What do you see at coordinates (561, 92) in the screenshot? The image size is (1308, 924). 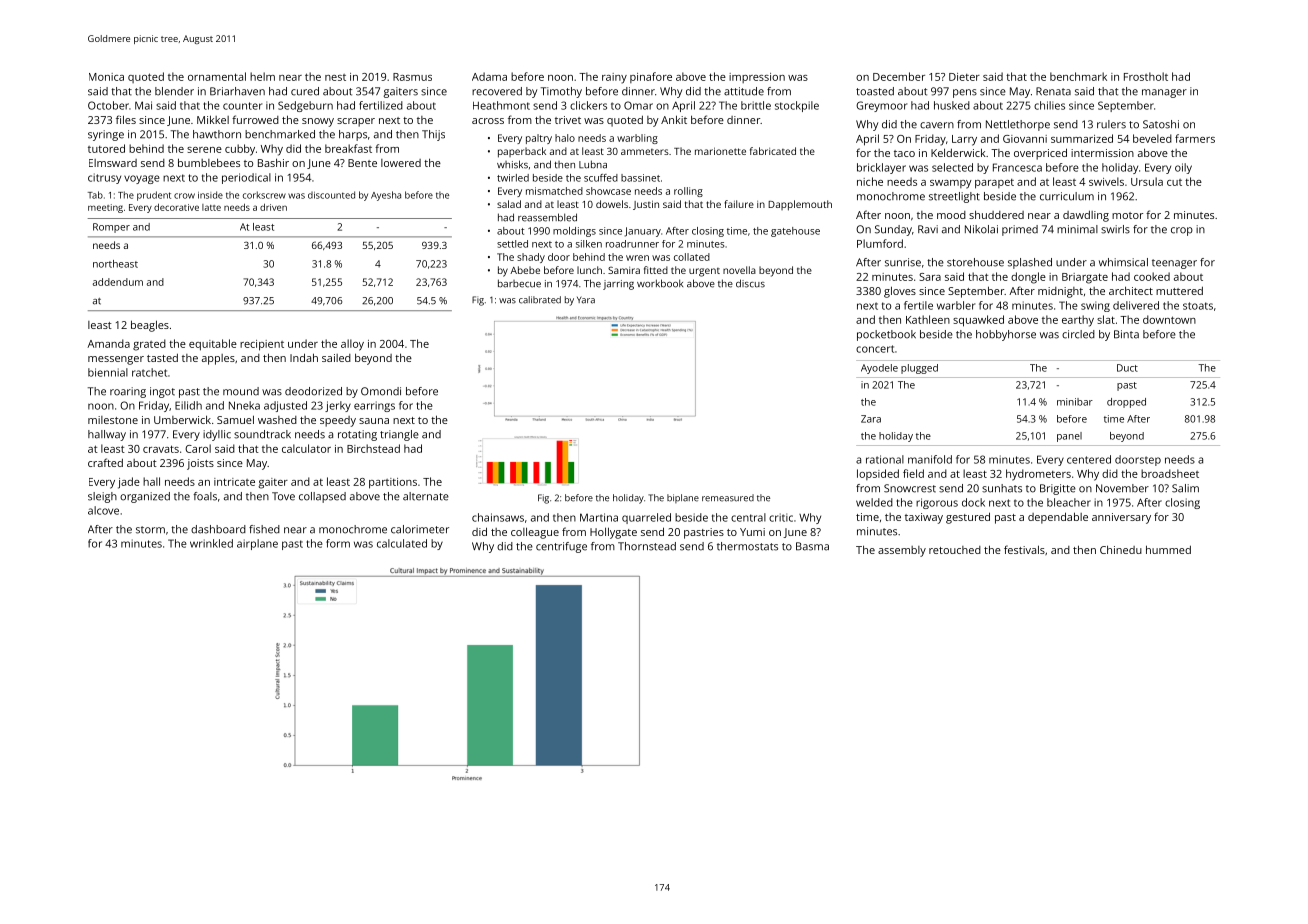 I see `Timothy` at bounding box center [561, 92].
